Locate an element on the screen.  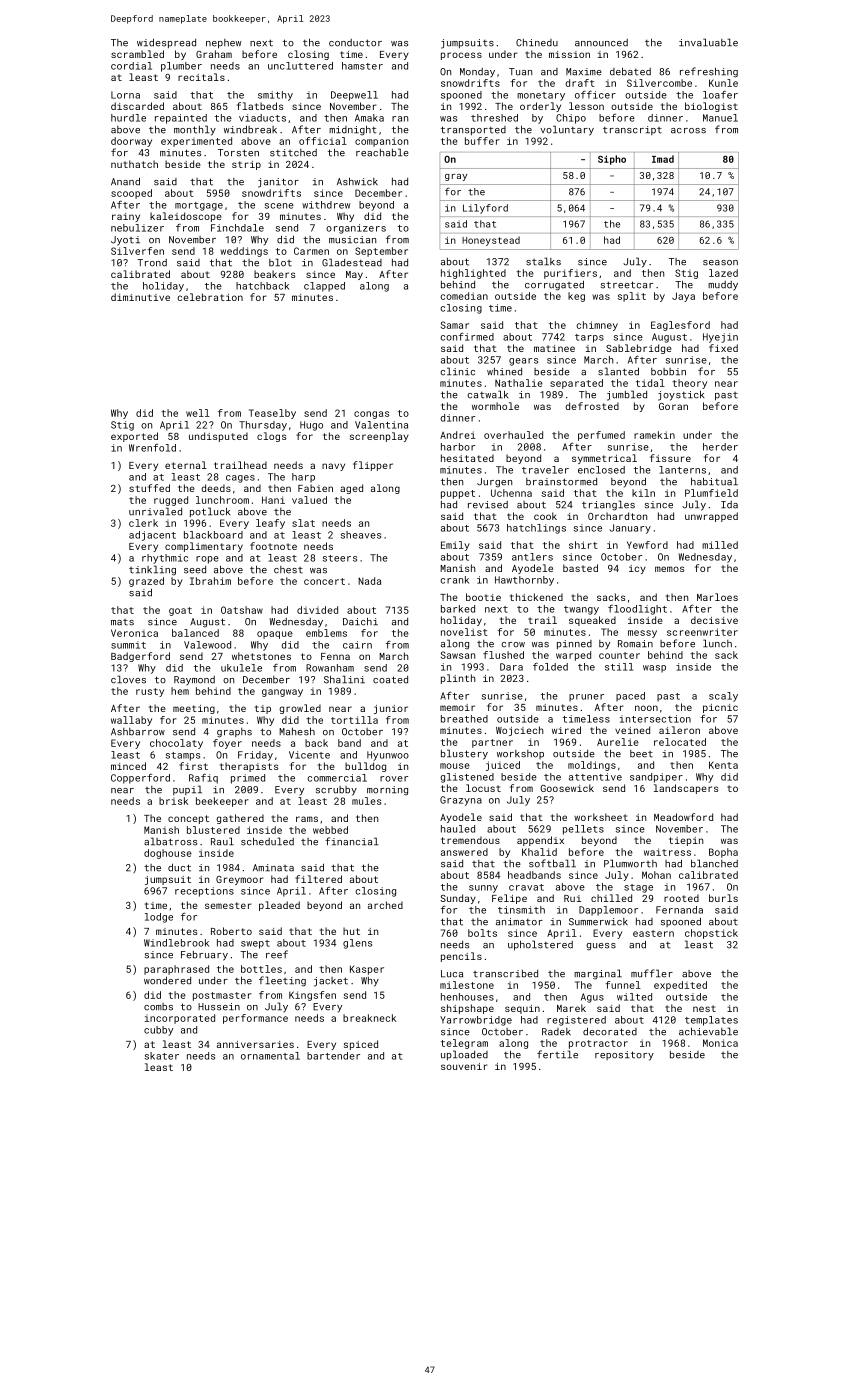
nebulizer is located at coordinates (137, 228).
